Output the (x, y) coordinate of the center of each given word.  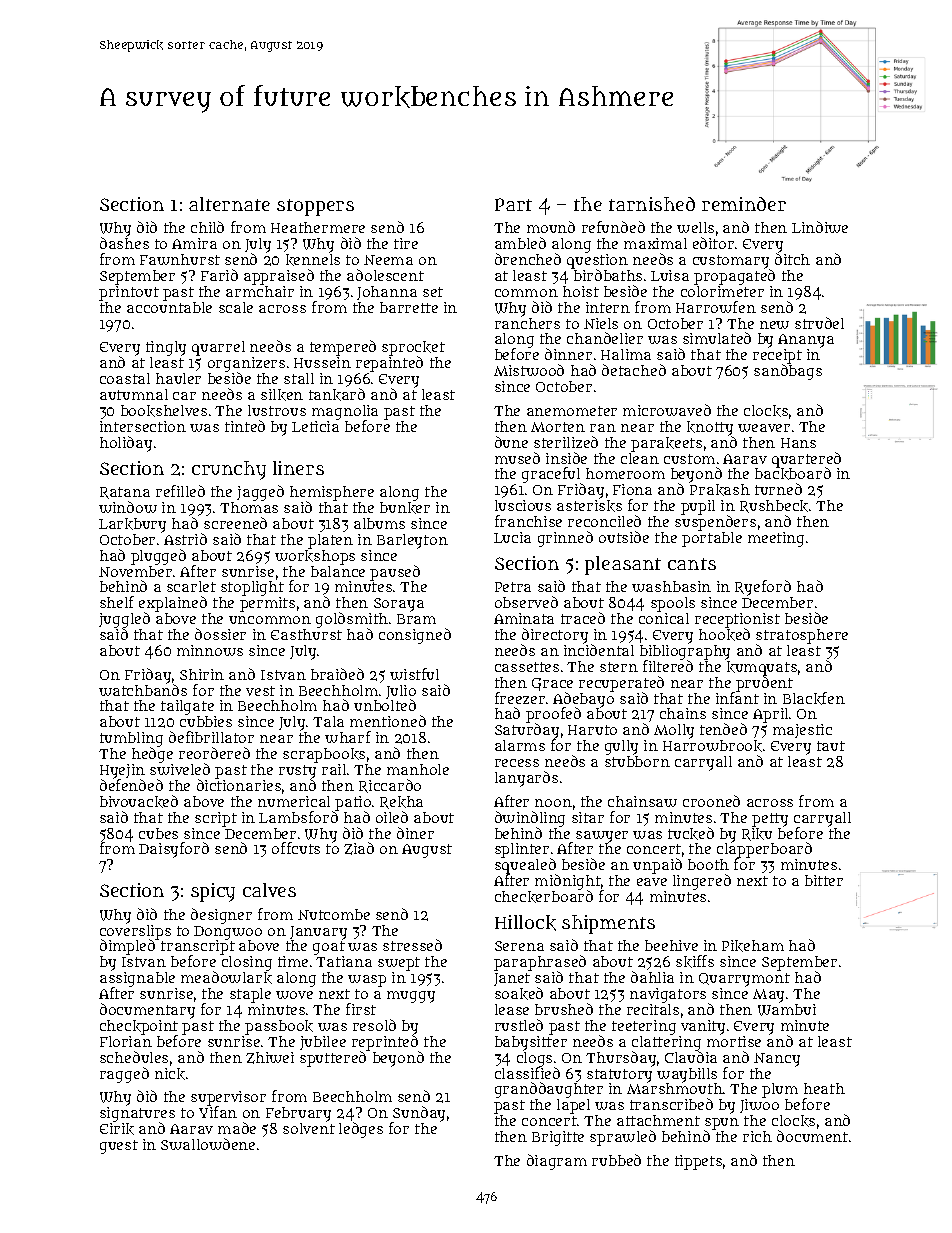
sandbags (788, 372)
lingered (702, 882)
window (128, 507)
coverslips (135, 932)
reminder (744, 204)
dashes (124, 243)
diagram (557, 1162)
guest (119, 1147)
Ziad (359, 848)
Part (513, 204)
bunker (405, 508)
